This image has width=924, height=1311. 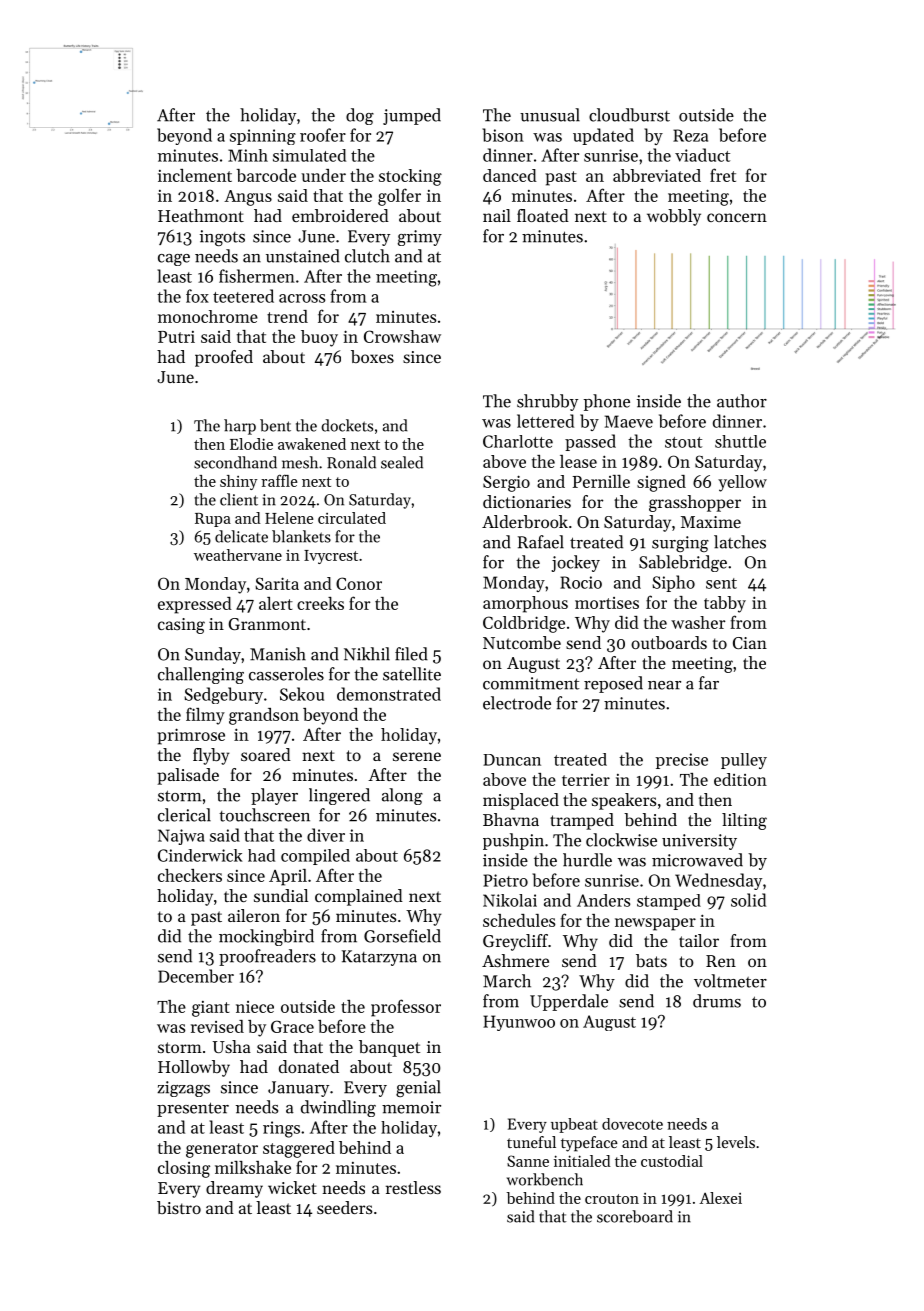 I want to click on Sekou, so click(x=302, y=694).
